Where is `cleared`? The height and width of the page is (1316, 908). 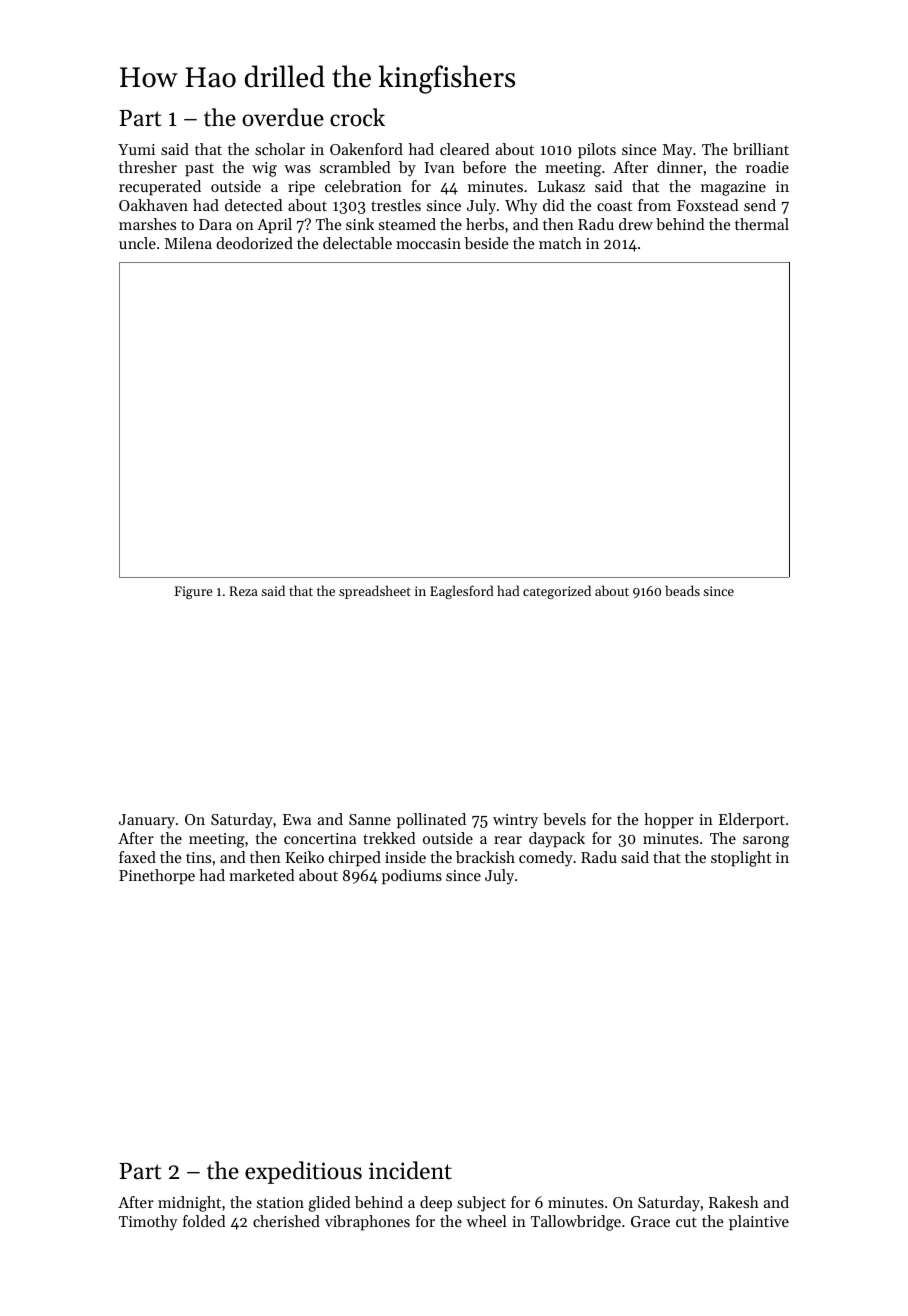
cleared is located at coordinates (465, 149).
